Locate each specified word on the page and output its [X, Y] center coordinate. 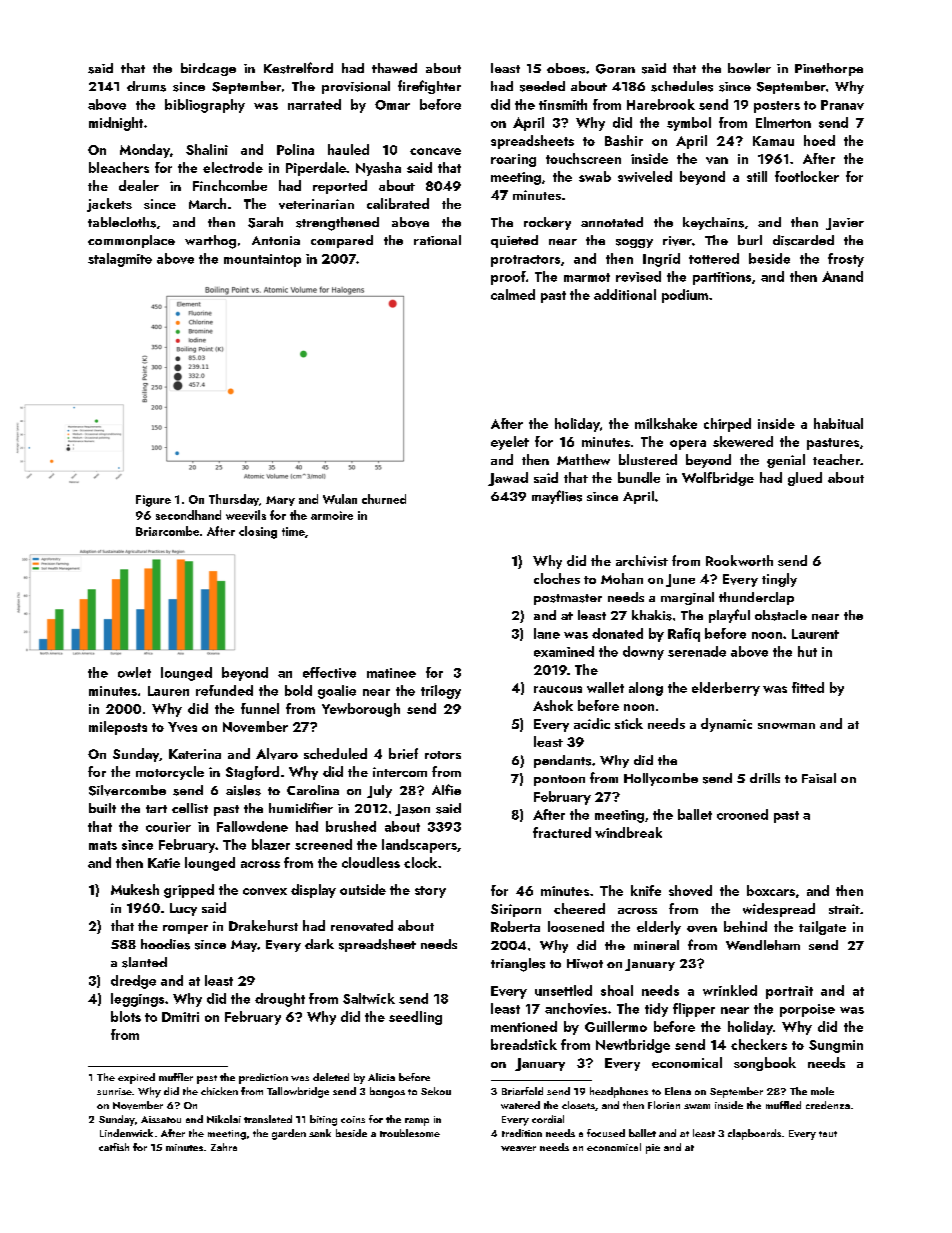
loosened [576, 926]
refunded [224, 690]
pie [653, 1149]
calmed [513, 294]
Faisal [819, 778]
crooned [742, 814]
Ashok [553, 705]
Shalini [207, 149]
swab [595, 176]
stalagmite [120, 260]
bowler [749, 68]
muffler [176, 1077]
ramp [417, 1122]
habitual [838, 423]
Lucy [183, 909]
